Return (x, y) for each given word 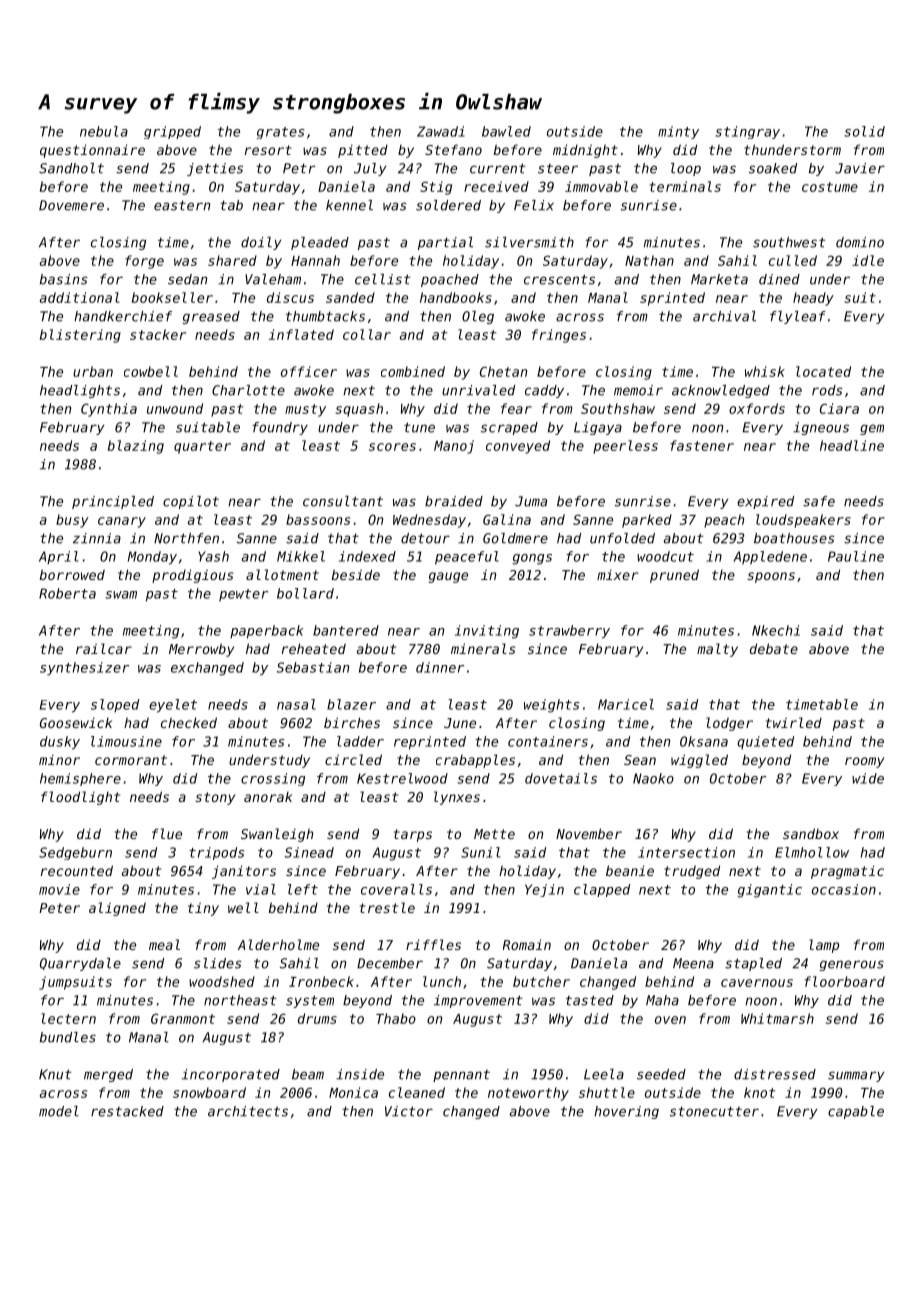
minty (678, 132)
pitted (363, 151)
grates (280, 133)
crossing (273, 779)
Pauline (856, 556)
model (59, 1111)
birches (352, 722)
